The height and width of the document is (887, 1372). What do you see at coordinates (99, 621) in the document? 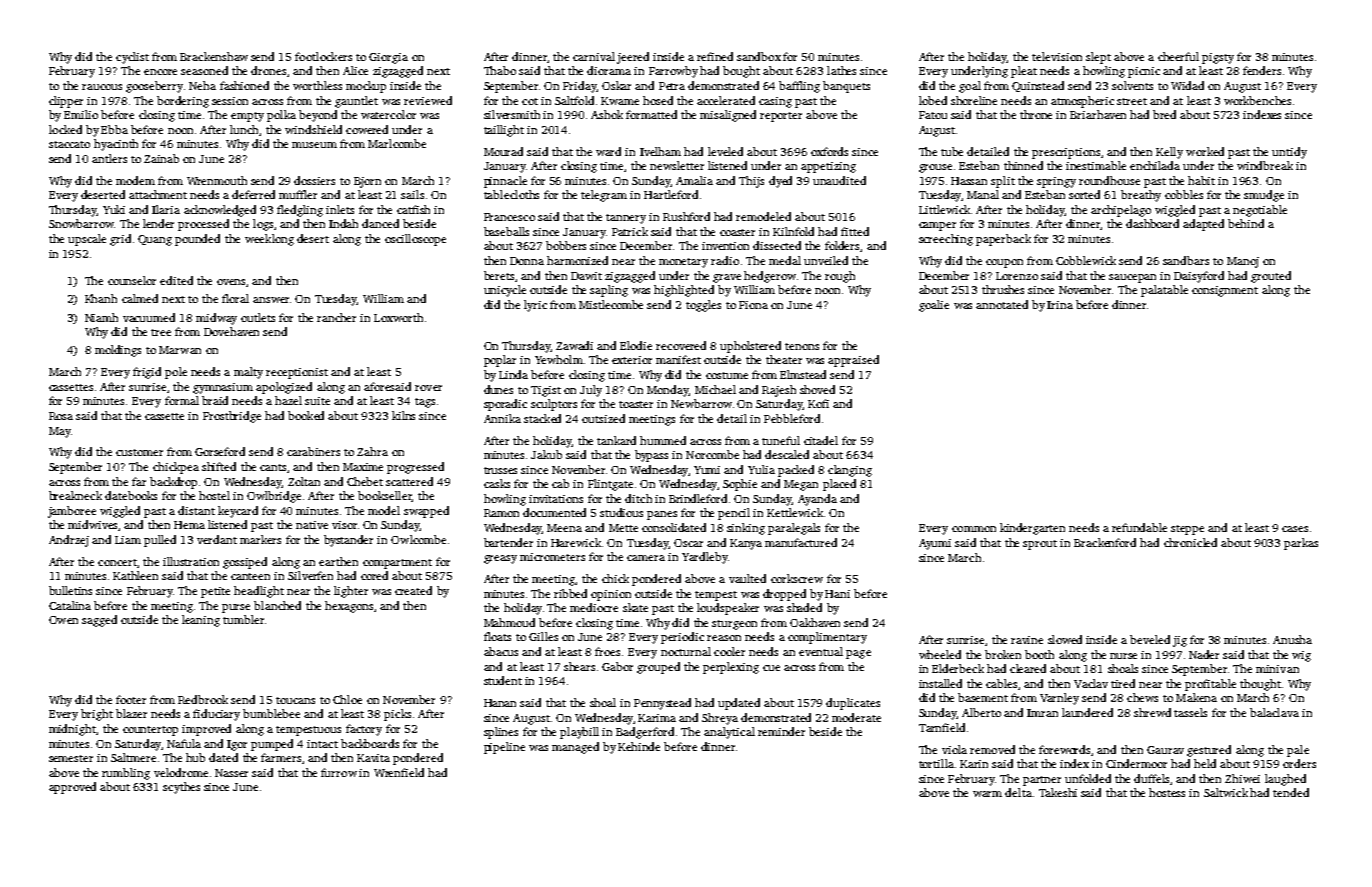
I see `sagged` at bounding box center [99, 621].
